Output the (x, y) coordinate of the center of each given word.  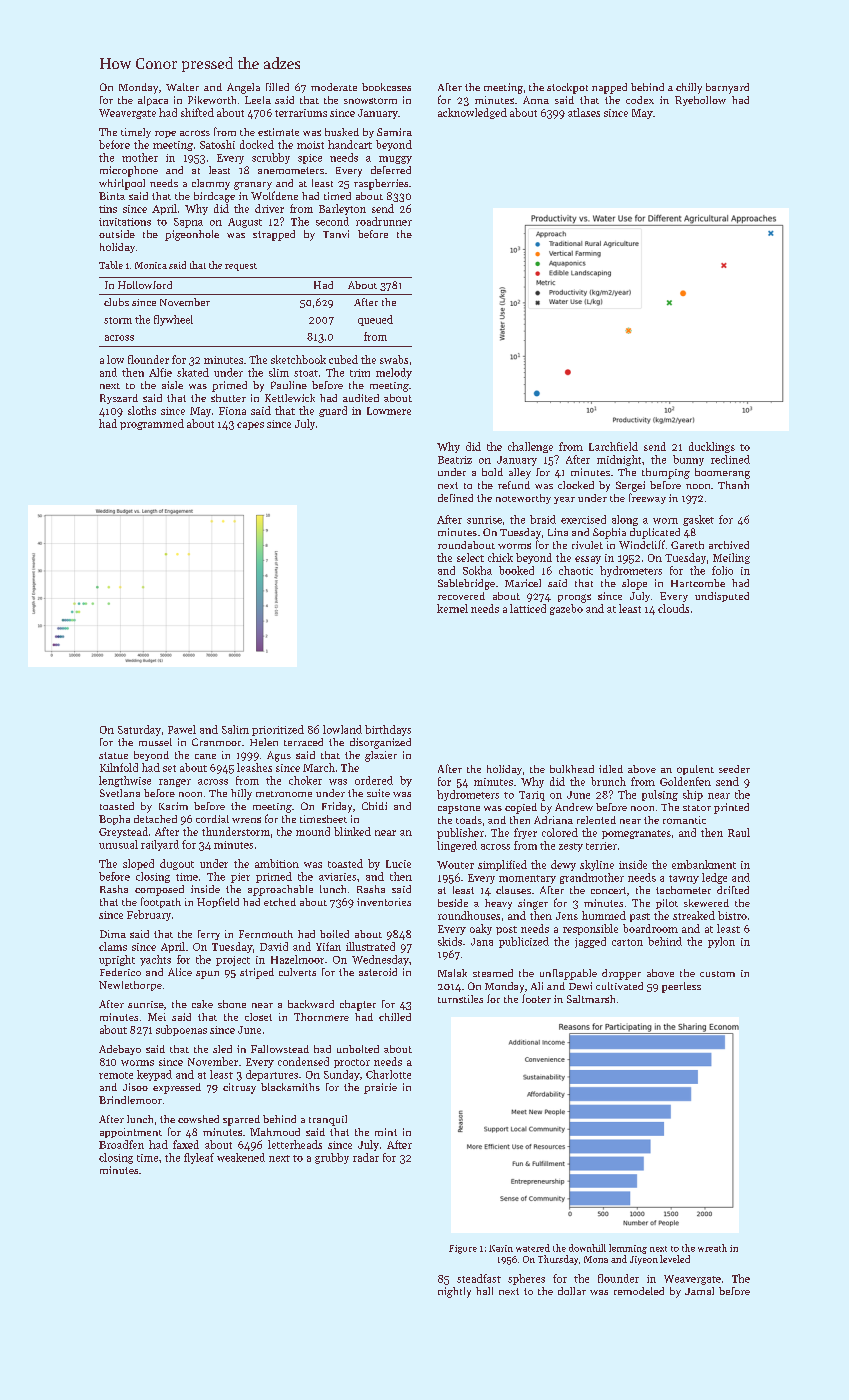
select (470, 557)
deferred (391, 170)
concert (608, 890)
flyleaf (199, 1158)
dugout (177, 864)
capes (250, 426)
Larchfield (613, 446)
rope (165, 134)
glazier (381, 756)
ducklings (712, 447)
